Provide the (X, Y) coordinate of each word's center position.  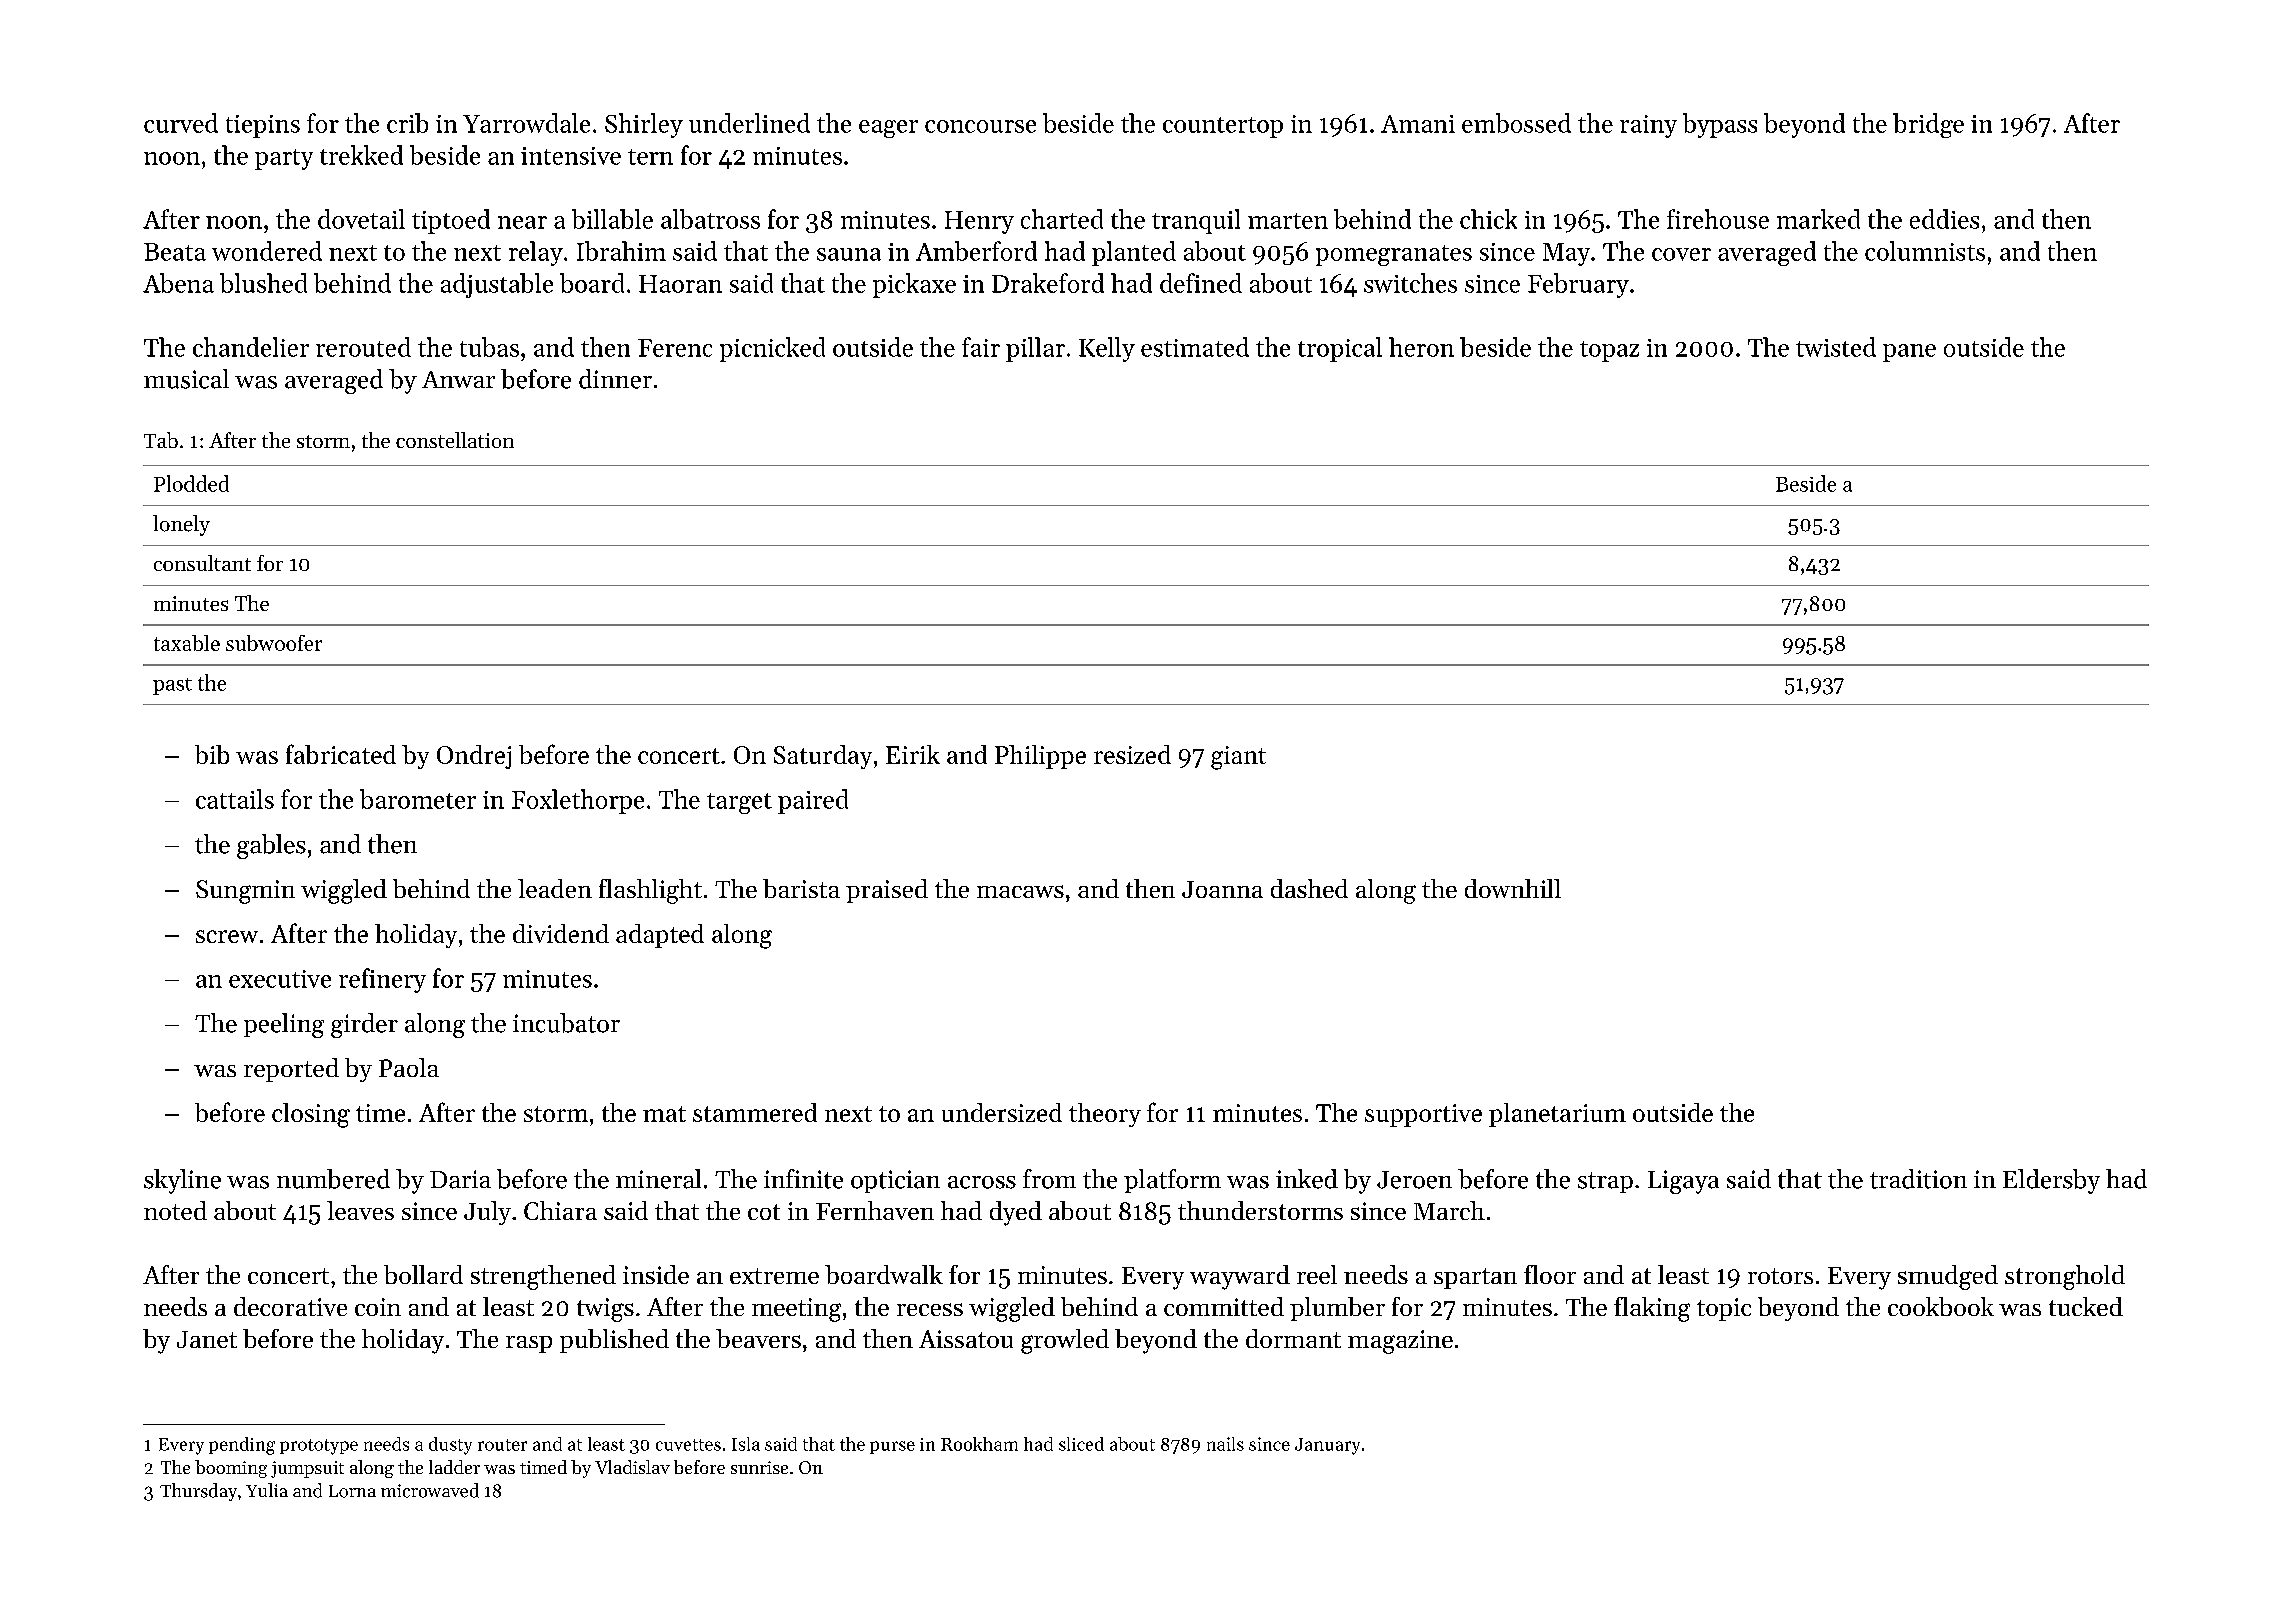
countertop (1223, 127)
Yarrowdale (526, 123)
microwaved (430, 1490)
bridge (1928, 125)
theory (1105, 1115)
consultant (202, 563)
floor (1550, 1274)
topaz (1609, 351)
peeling (284, 1025)
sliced (1081, 1444)
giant (1238, 758)
